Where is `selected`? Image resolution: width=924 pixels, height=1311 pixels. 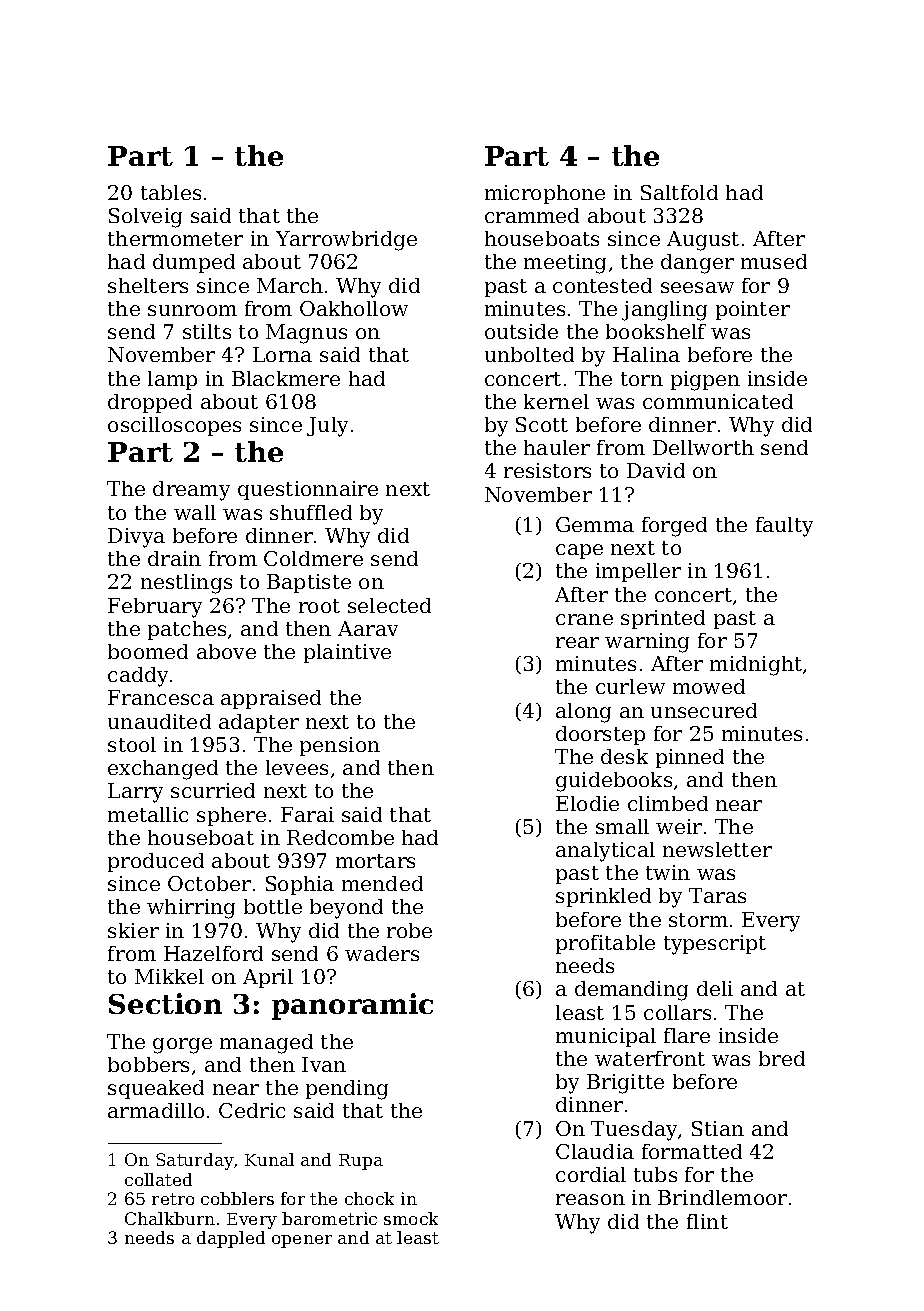
selected is located at coordinates (389, 605).
